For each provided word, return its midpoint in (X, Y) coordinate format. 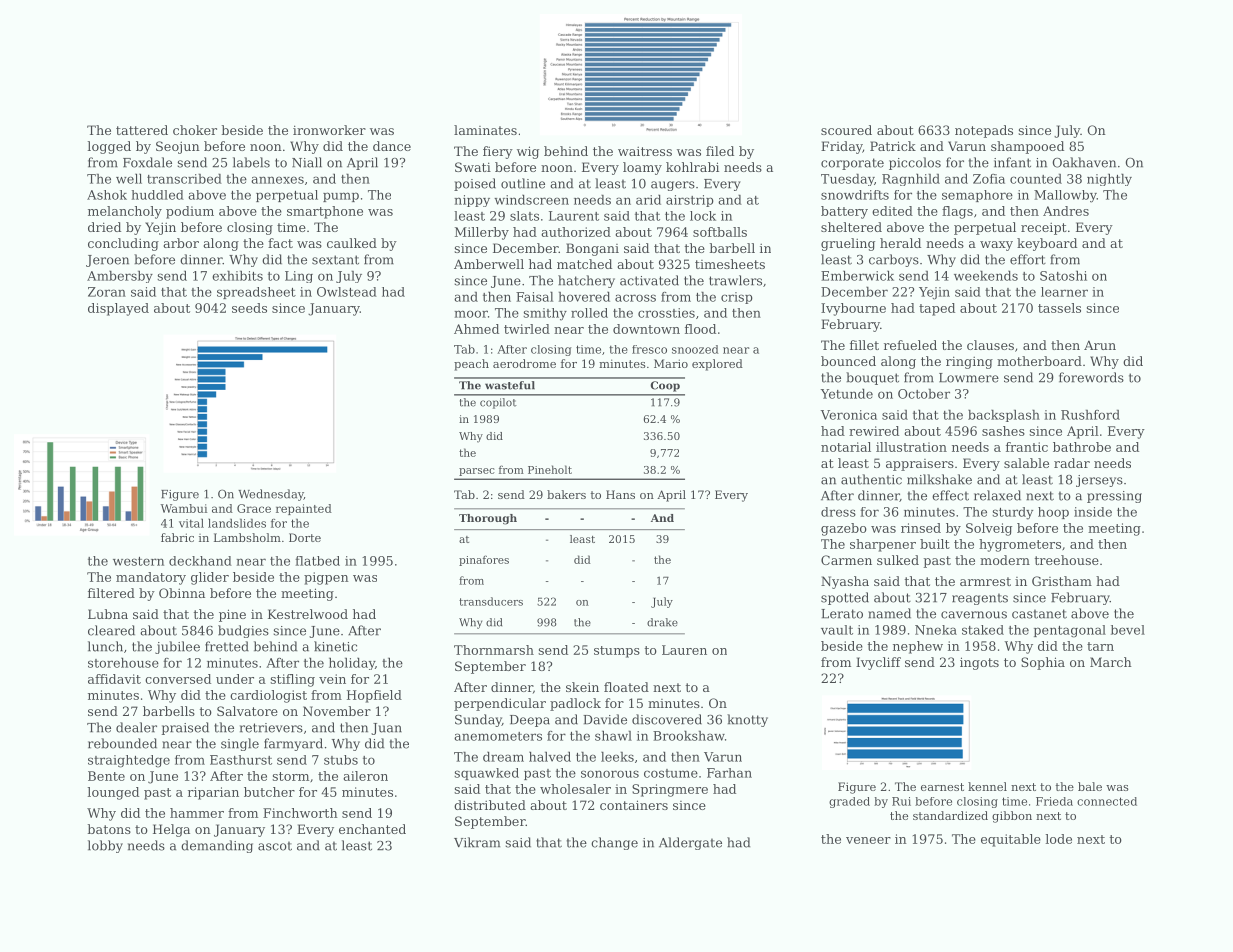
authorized (576, 232)
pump (341, 197)
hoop (1053, 513)
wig (528, 152)
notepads (984, 131)
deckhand (200, 561)
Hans (620, 494)
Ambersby (120, 276)
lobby (105, 846)
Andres (1066, 211)
